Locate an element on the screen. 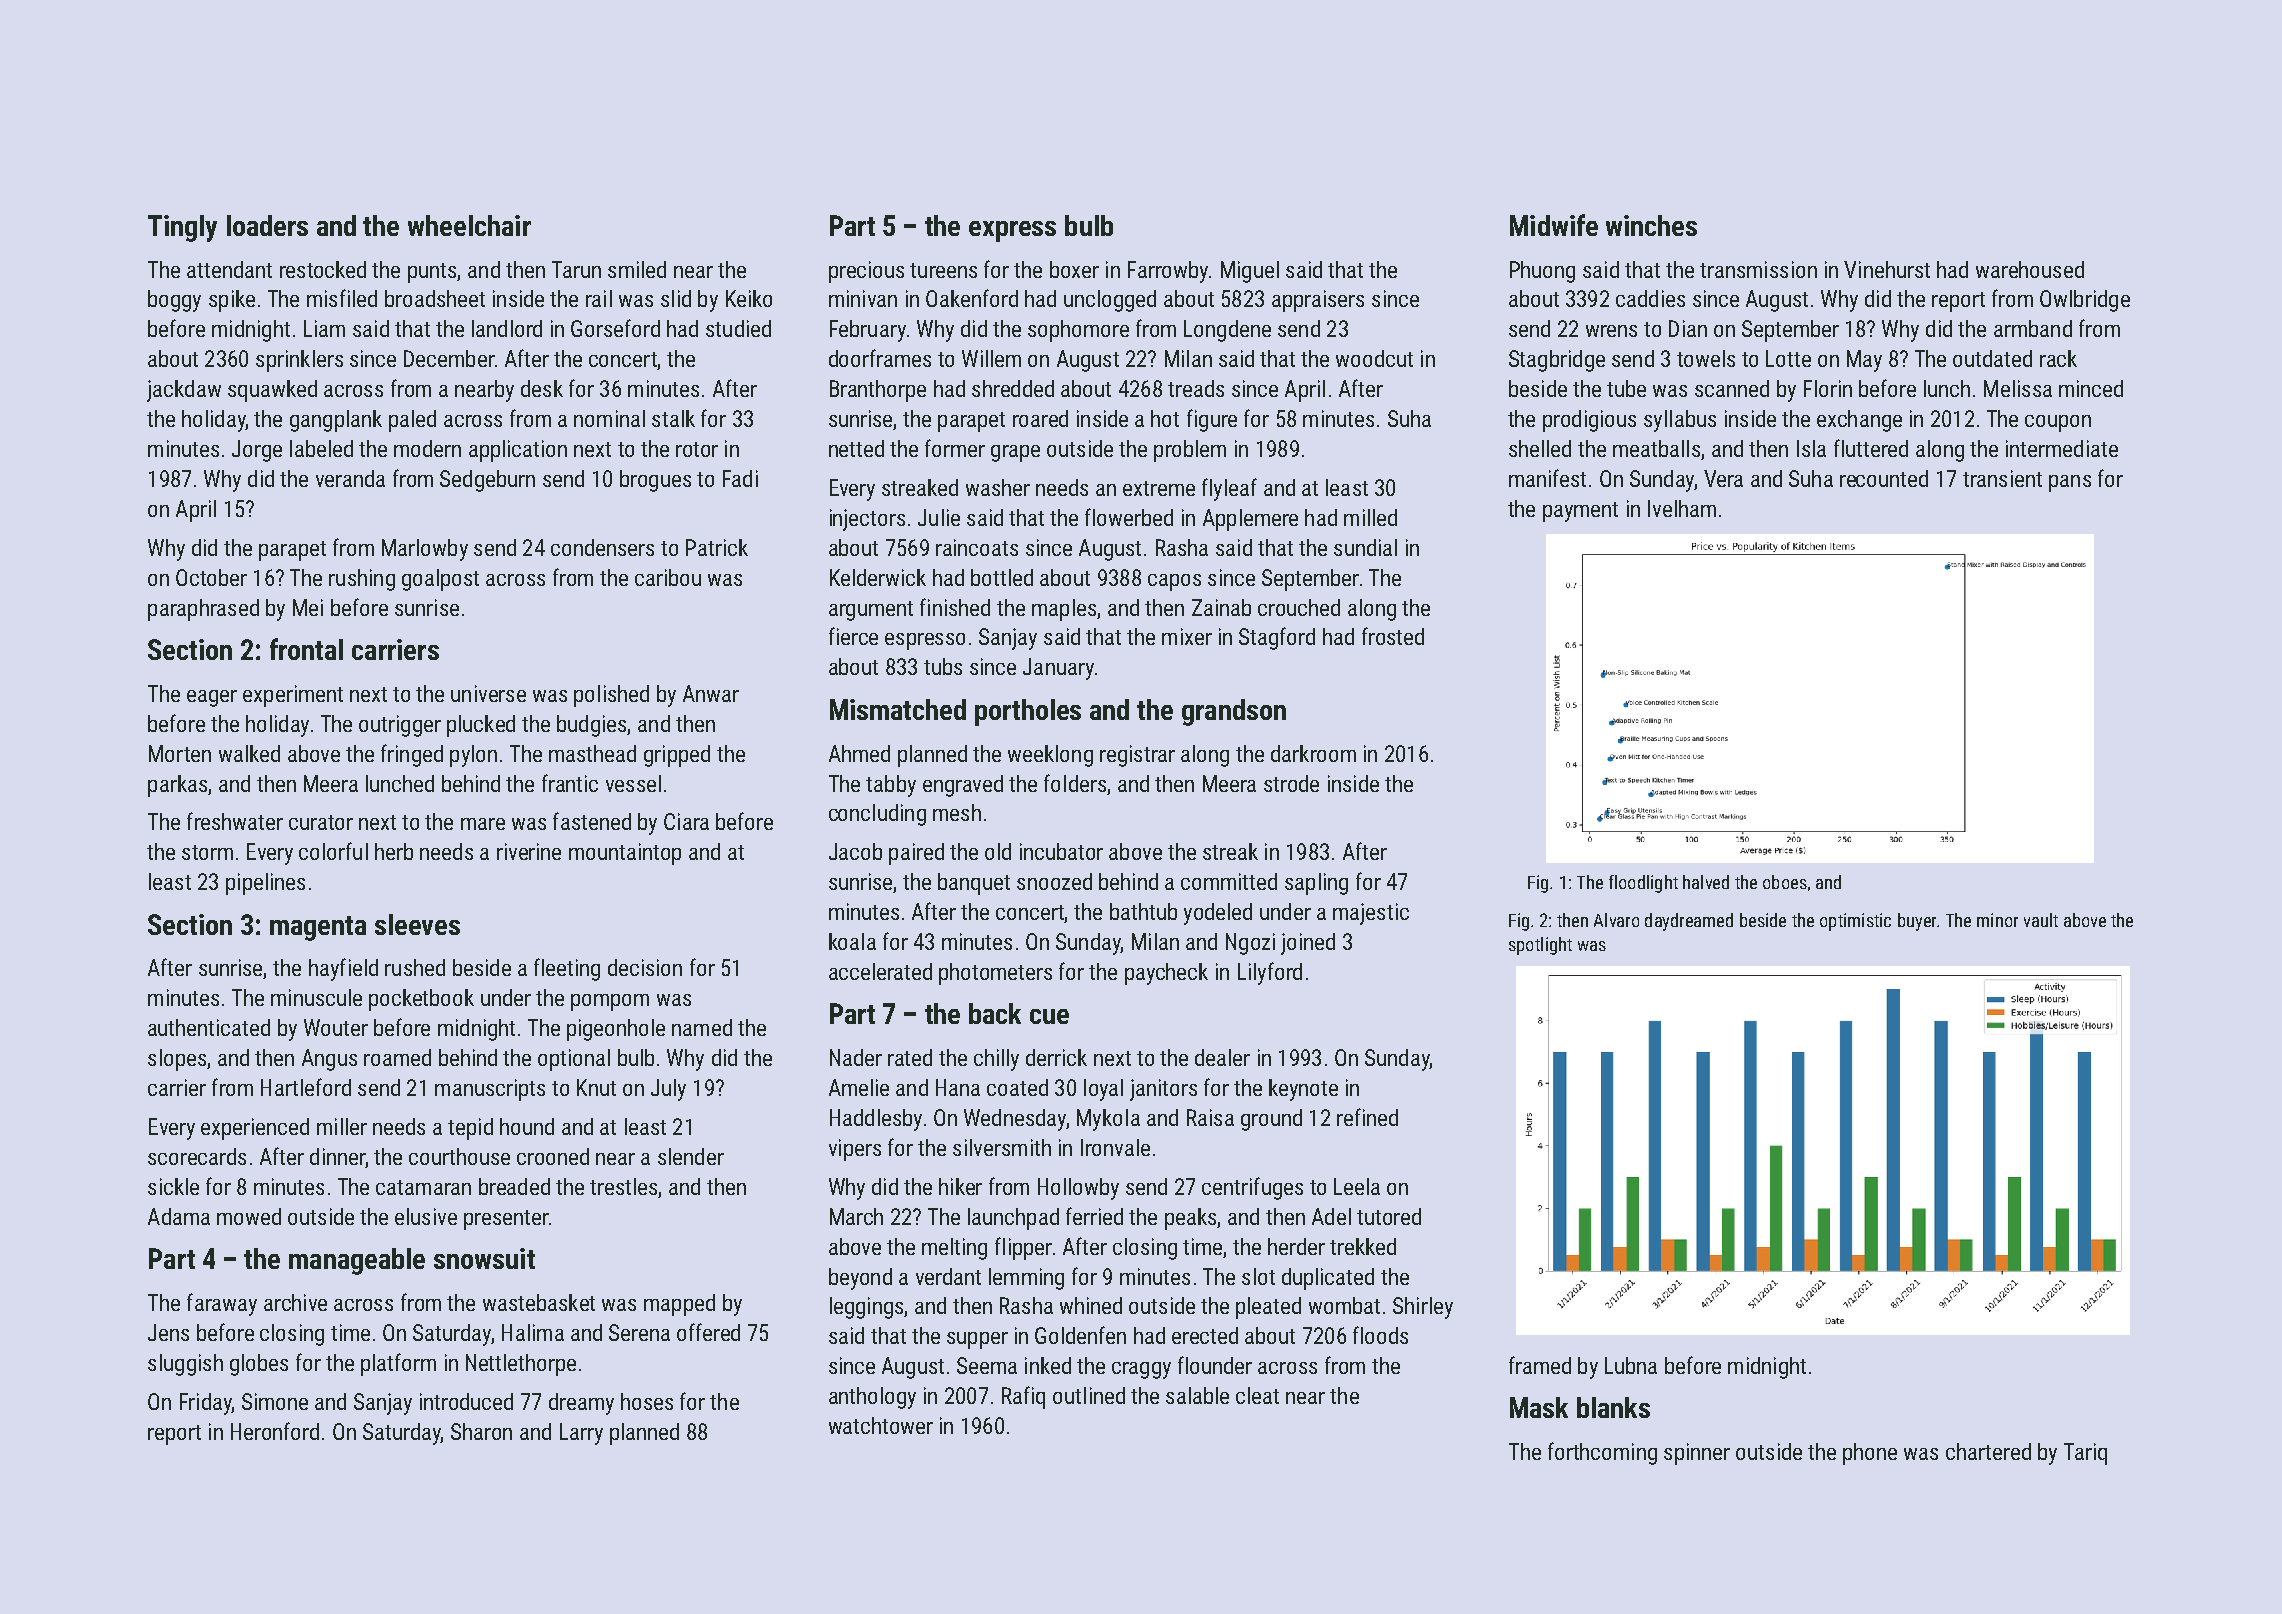 The width and height of the screenshot is (2282, 1614). towels is located at coordinates (1706, 358).
